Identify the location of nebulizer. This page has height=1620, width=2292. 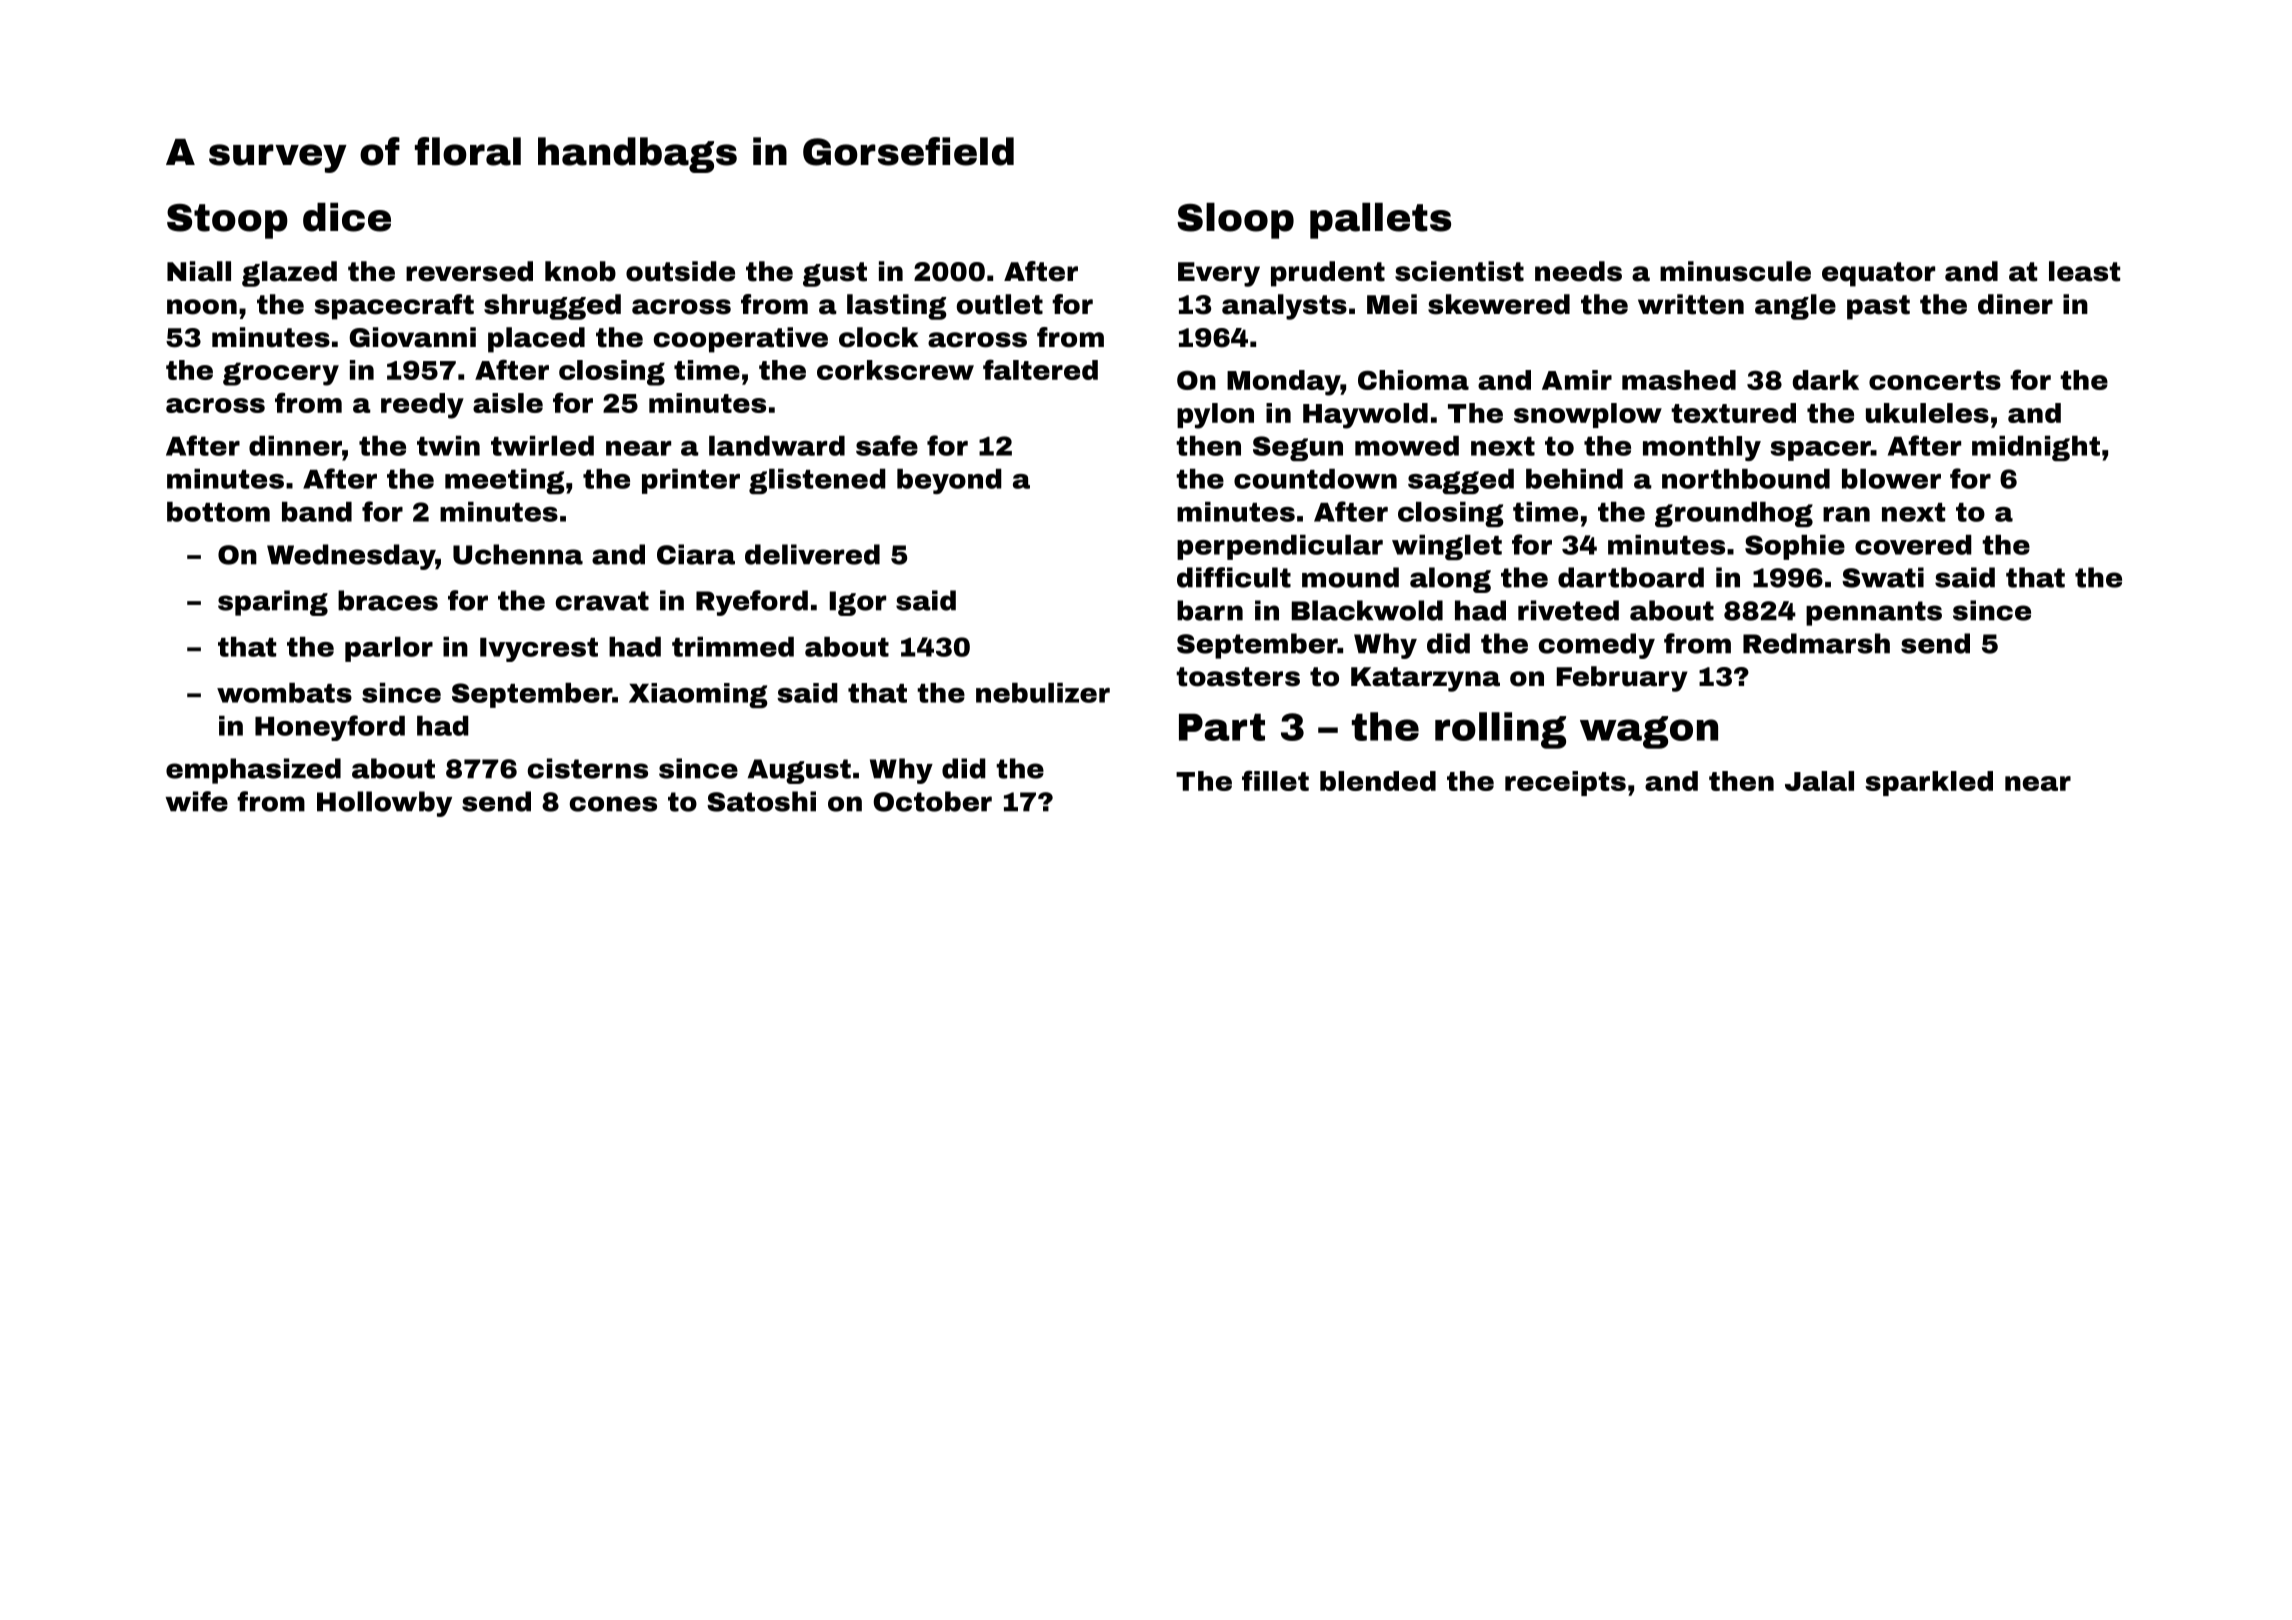
(1043, 693).
